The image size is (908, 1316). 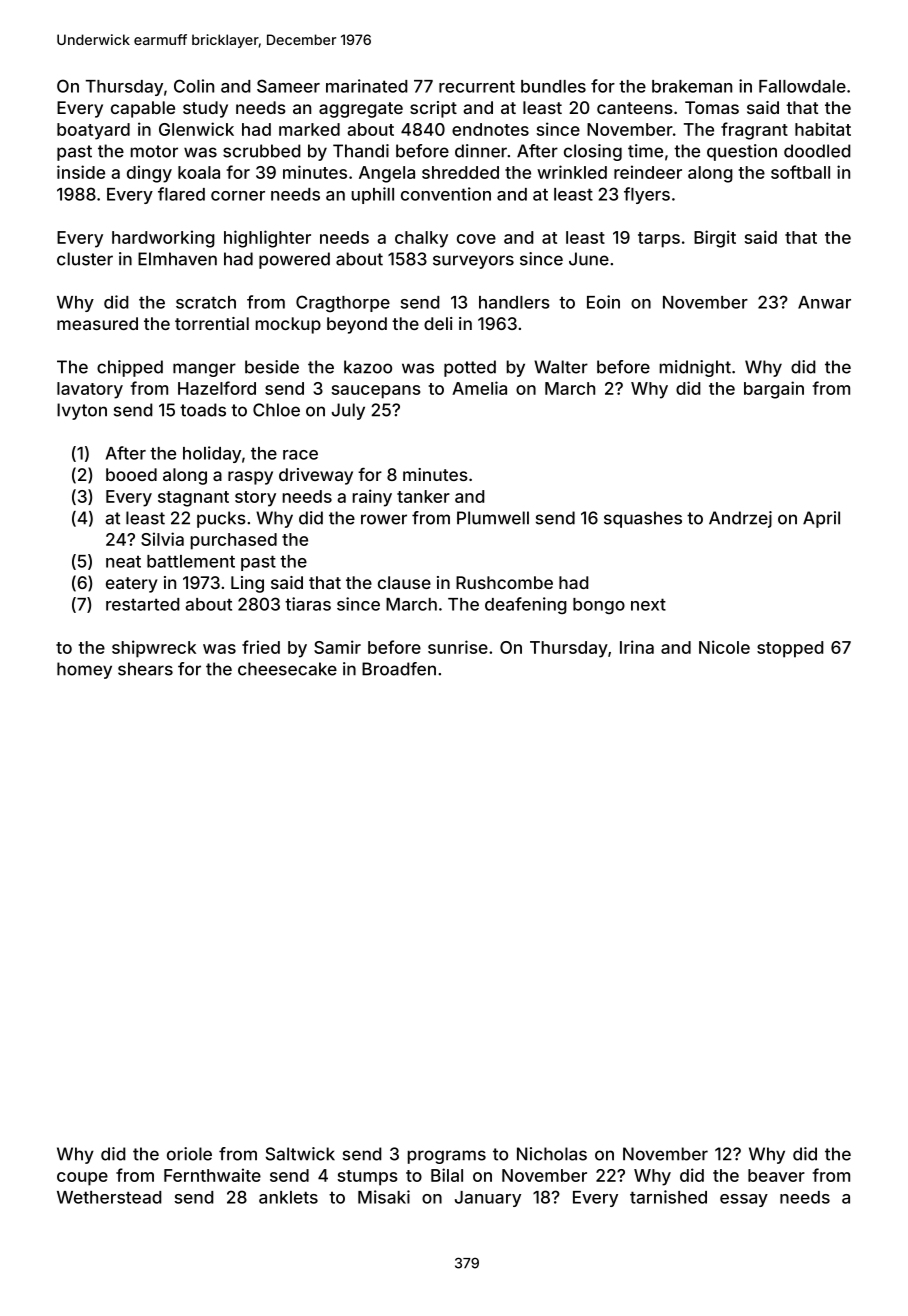 I want to click on Tomas, so click(x=712, y=107).
